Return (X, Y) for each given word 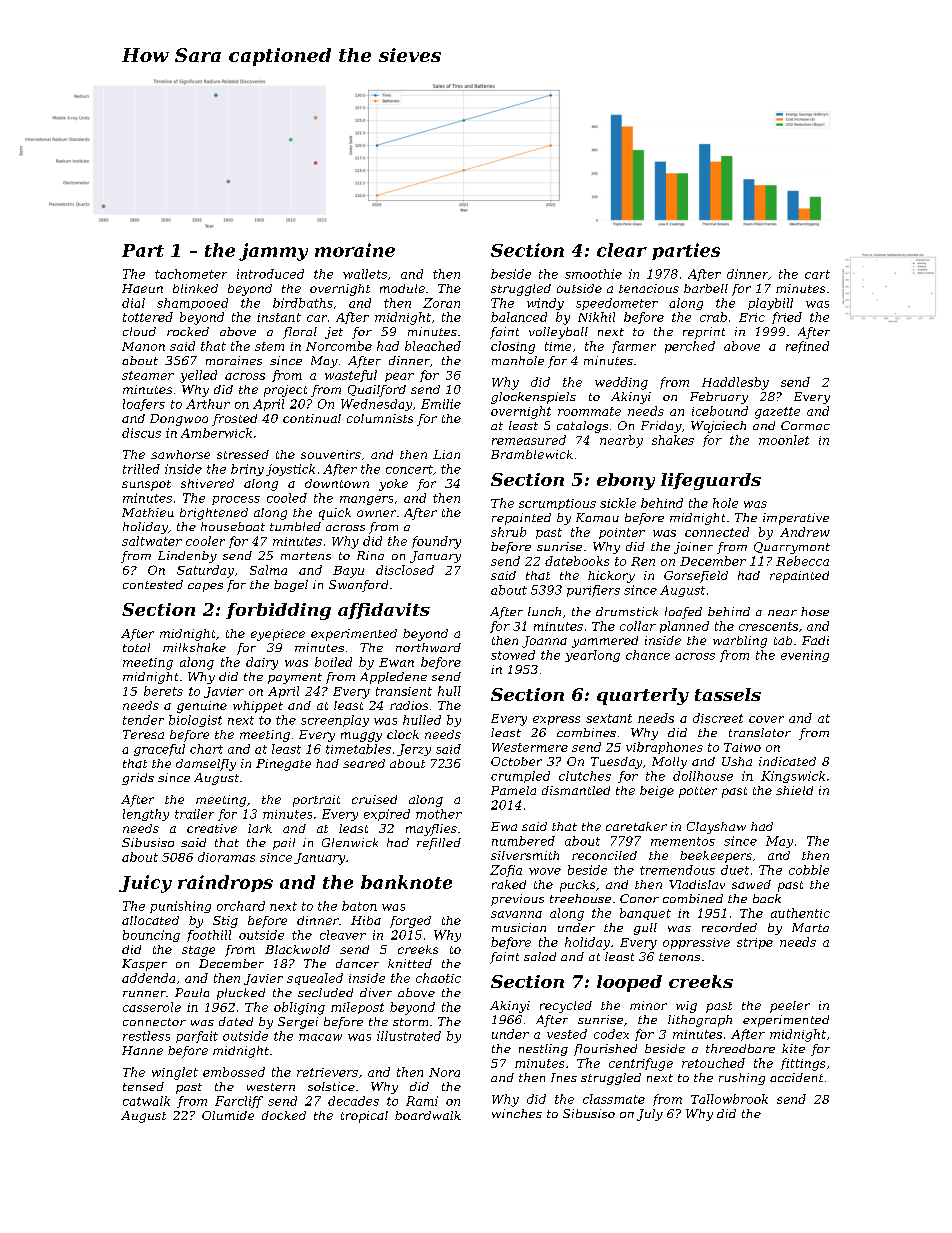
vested (567, 1034)
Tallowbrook (729, 1099)
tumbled (295, 526)
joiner (693, 548)
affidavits (384, 611)
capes (205, 587)
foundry (436, 542)
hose (815, 611)
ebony (626, 481)
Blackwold (297, 949)
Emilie (441, 404)
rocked (188, 331)
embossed (234, 1072)
